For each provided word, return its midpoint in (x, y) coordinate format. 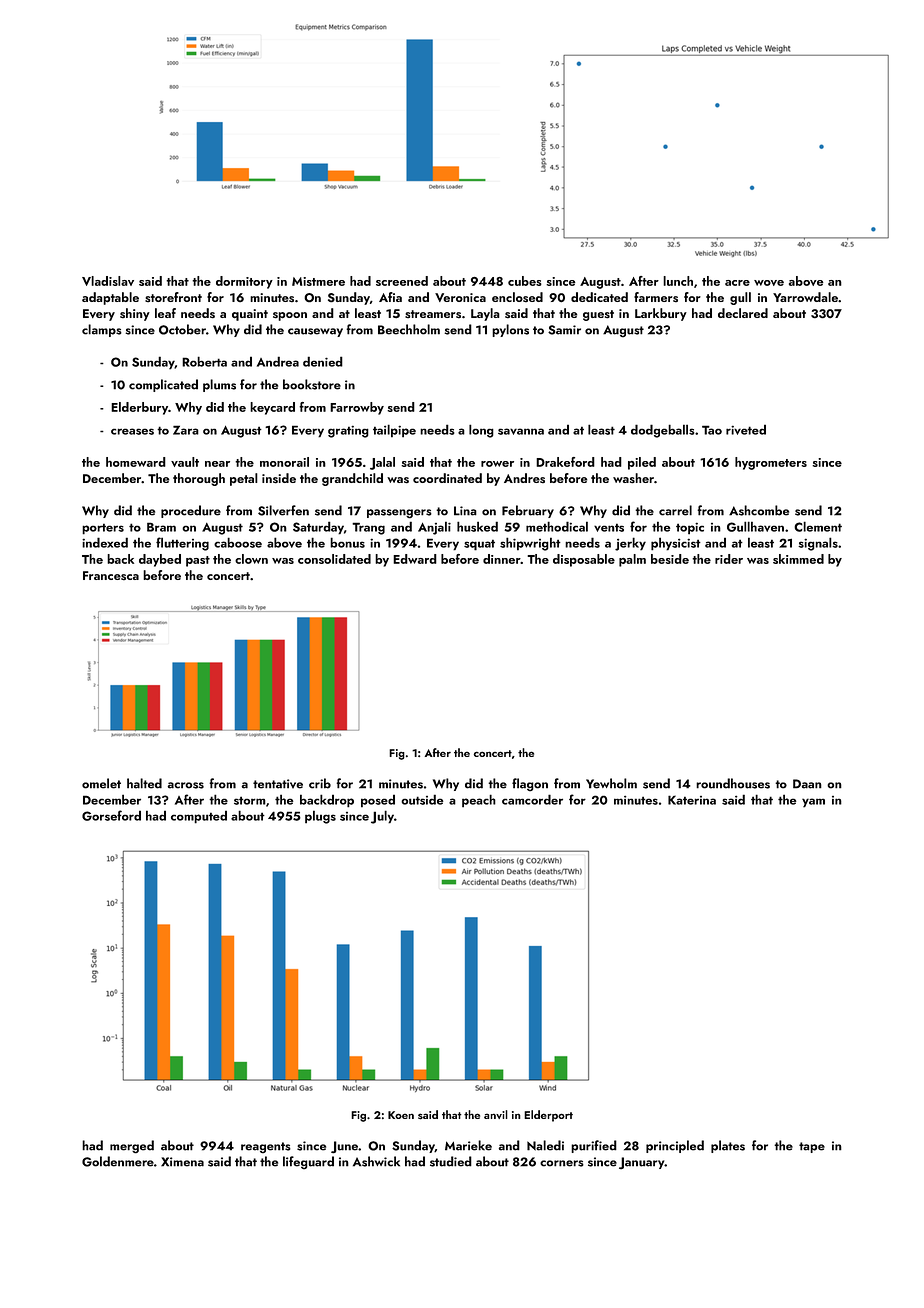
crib (320, 783)
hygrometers (771, 463)
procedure (191, 511)
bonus (347, 542)
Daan (807, 784)
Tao (712, 430)
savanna (521, 431)
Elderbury (139, 408)
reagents (266, 1147)
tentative (278, 784)
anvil (496, 1114)
